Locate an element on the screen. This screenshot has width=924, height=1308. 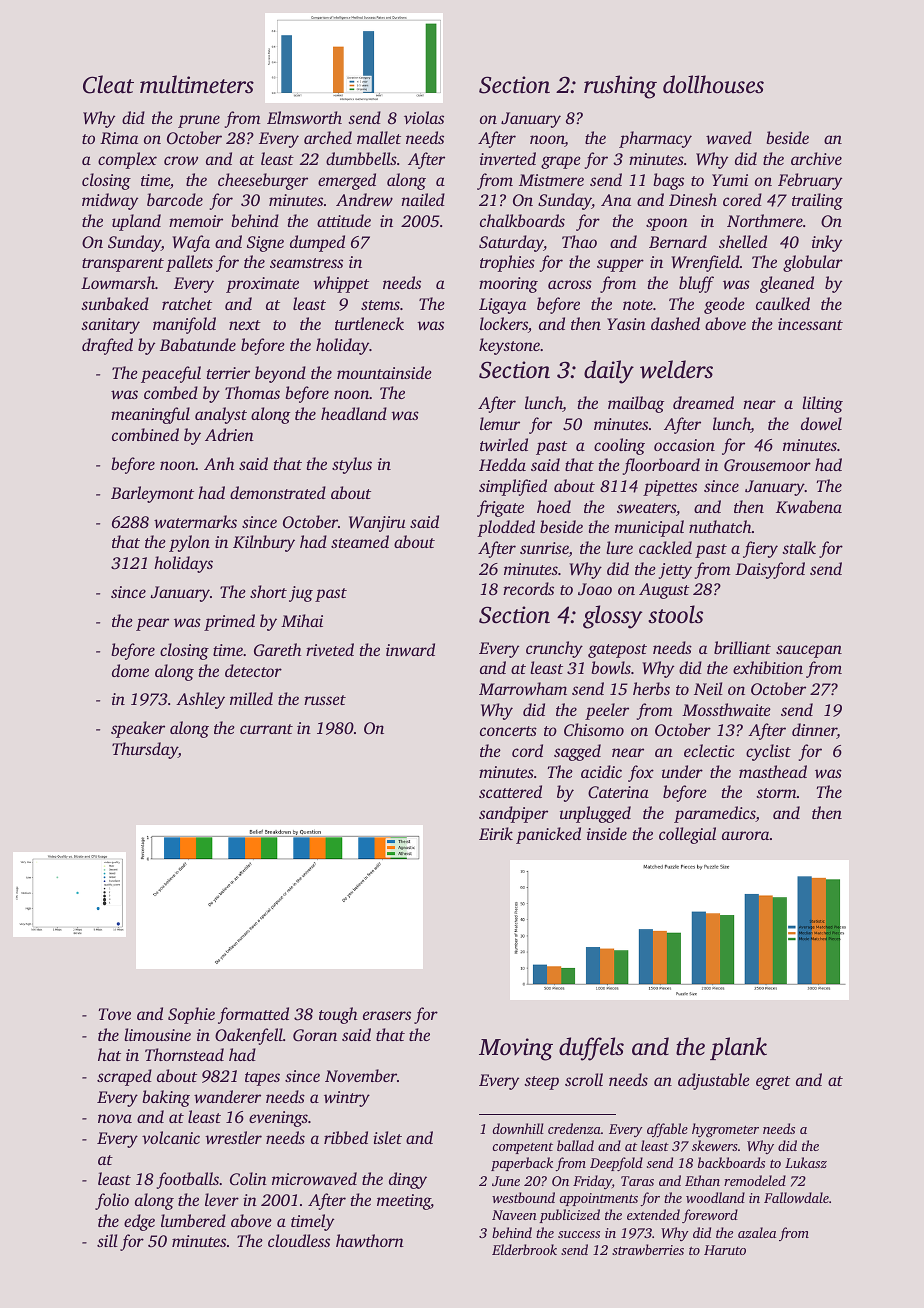
Cleat is located at coordinates (108, 84).
